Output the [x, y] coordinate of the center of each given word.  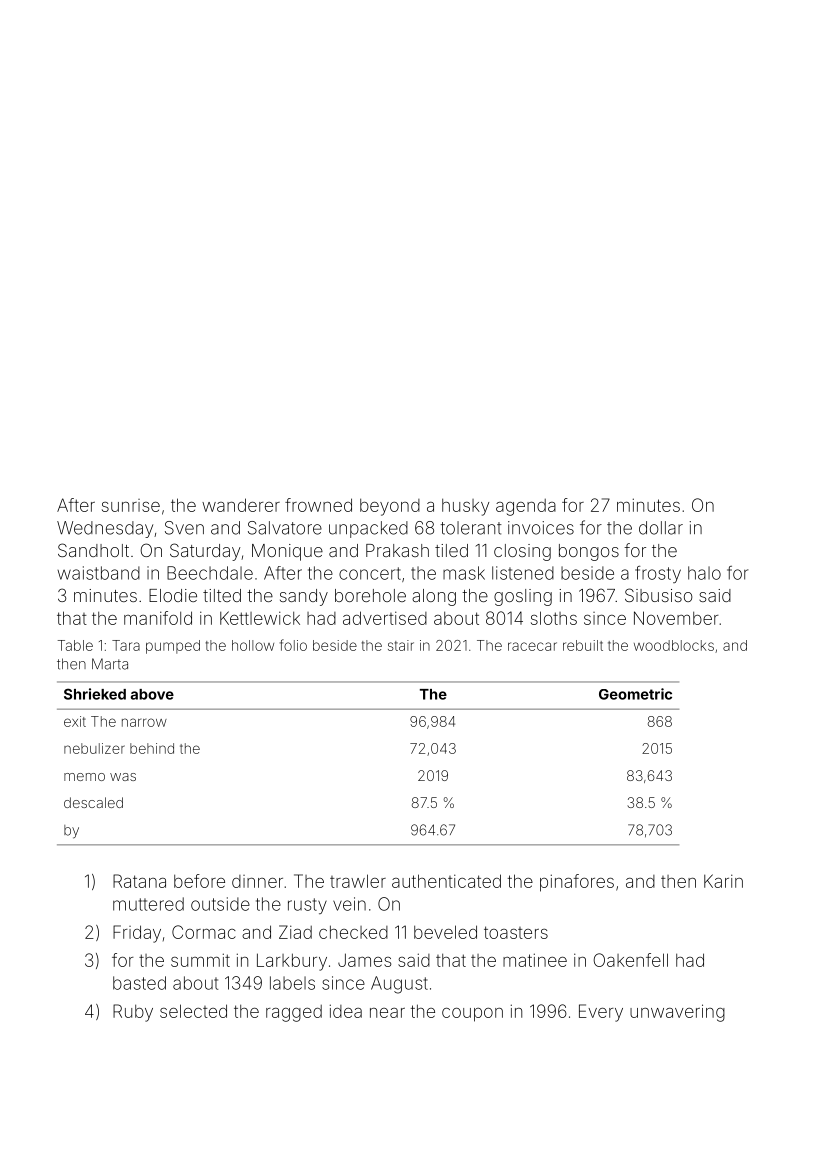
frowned [318, 505]
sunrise [131, 505]
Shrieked [95, 694]
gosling [523, 597]
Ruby [133, 1013]
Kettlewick [260, 618]
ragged [294, 1013]
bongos [589, 552]
